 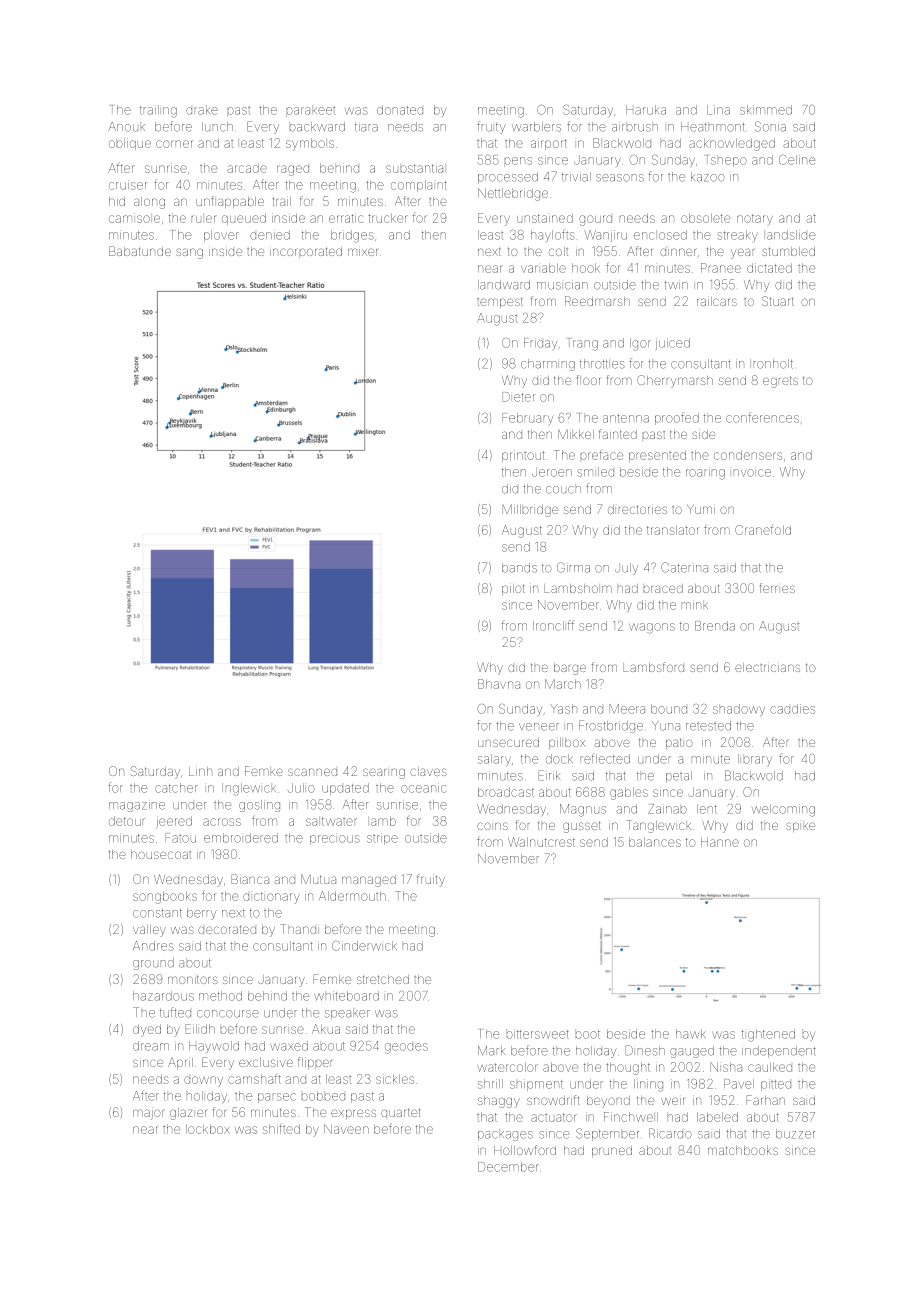 I want to click on Sonia, so click(x=770, y=126).
